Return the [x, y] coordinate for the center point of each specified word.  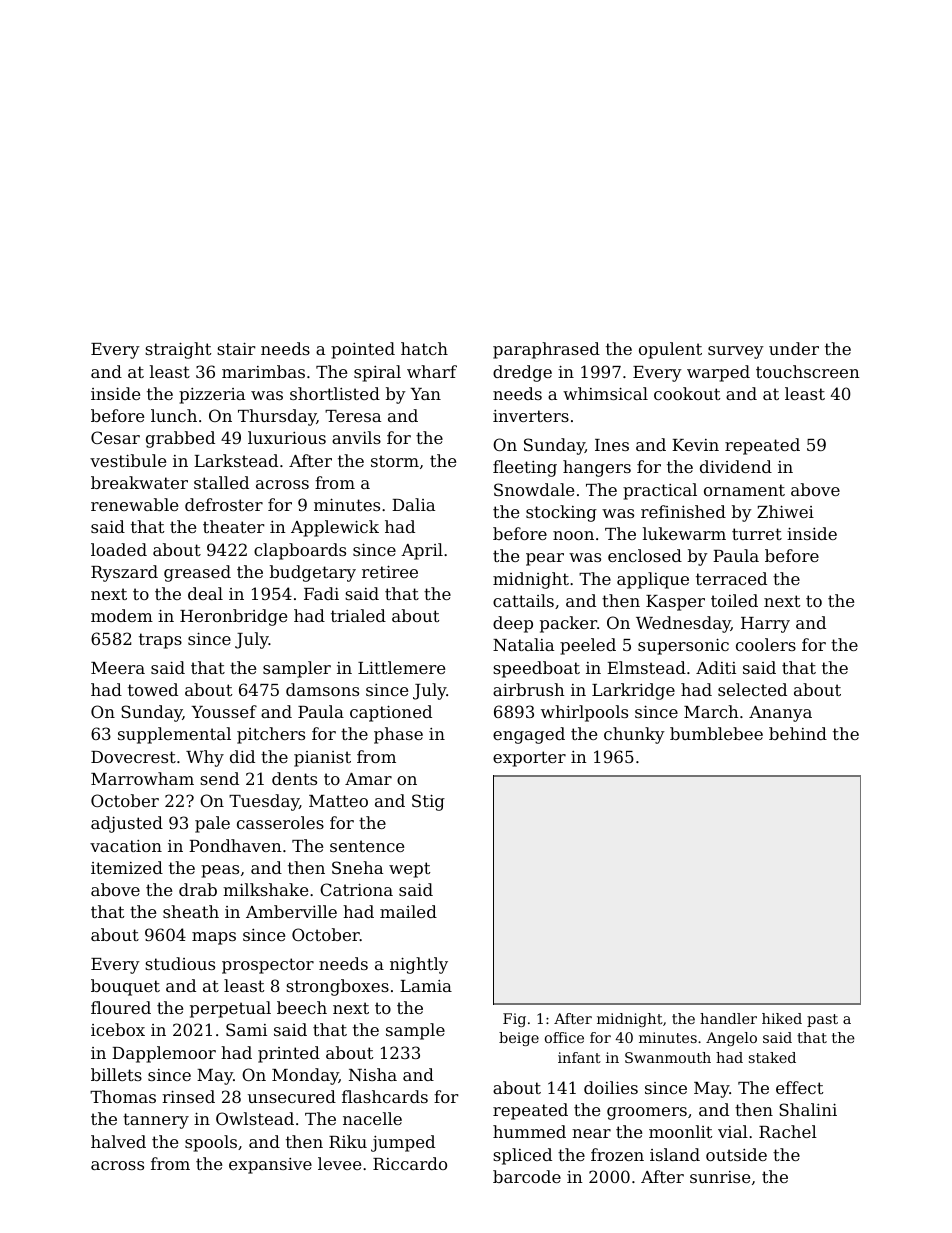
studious [180, 963]
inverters [531, 416]
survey [736, 352]
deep [513, 624]
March [711, 711]
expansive [270, 1166]
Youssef [224, 711]
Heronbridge [233, 617]
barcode [527, 1176]
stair [236, 348]
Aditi [716, 667]
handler [728, 1018]
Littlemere [401, 667]
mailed [408, 911]
